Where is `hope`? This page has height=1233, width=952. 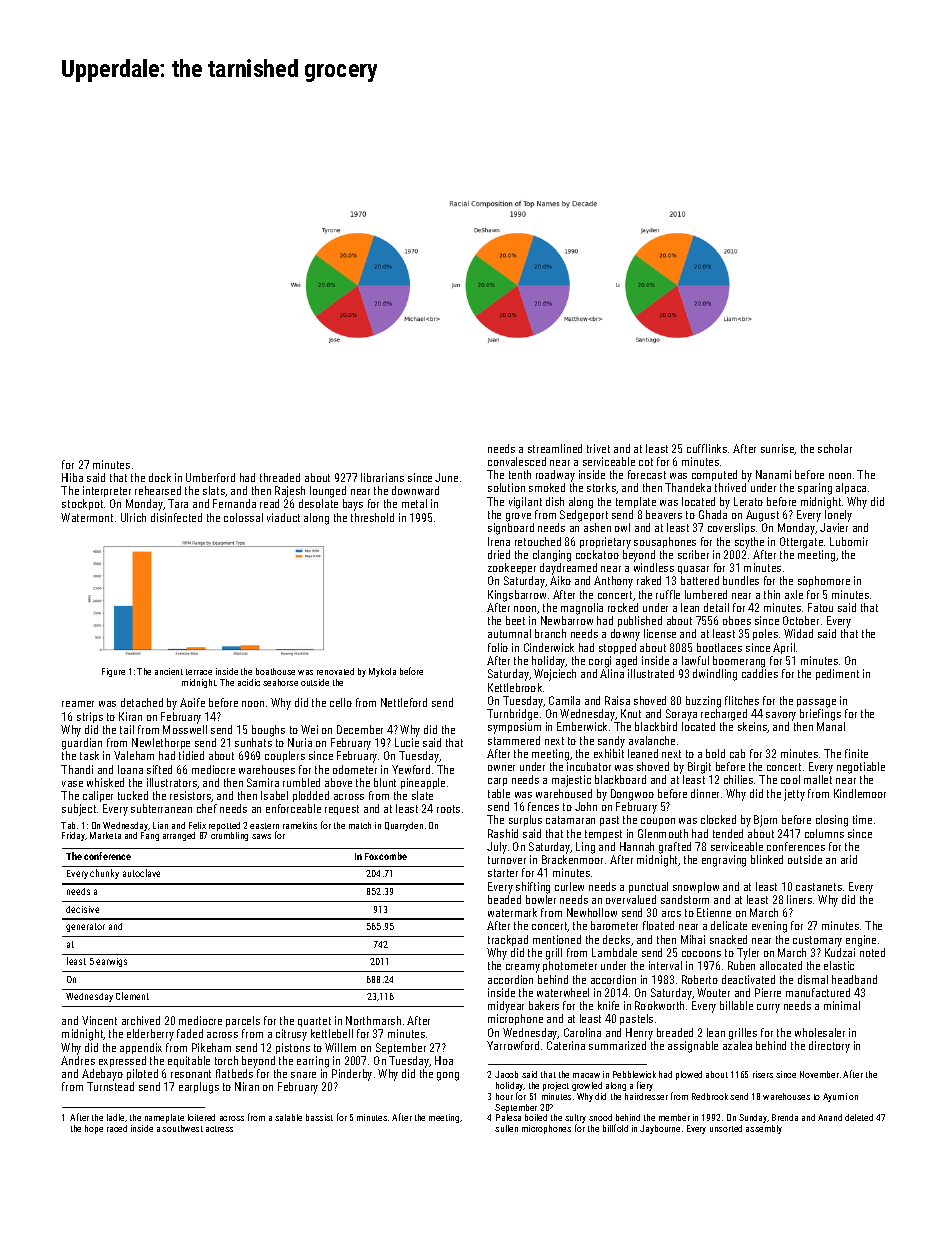
hope is located at coordinates (94, 1129).
